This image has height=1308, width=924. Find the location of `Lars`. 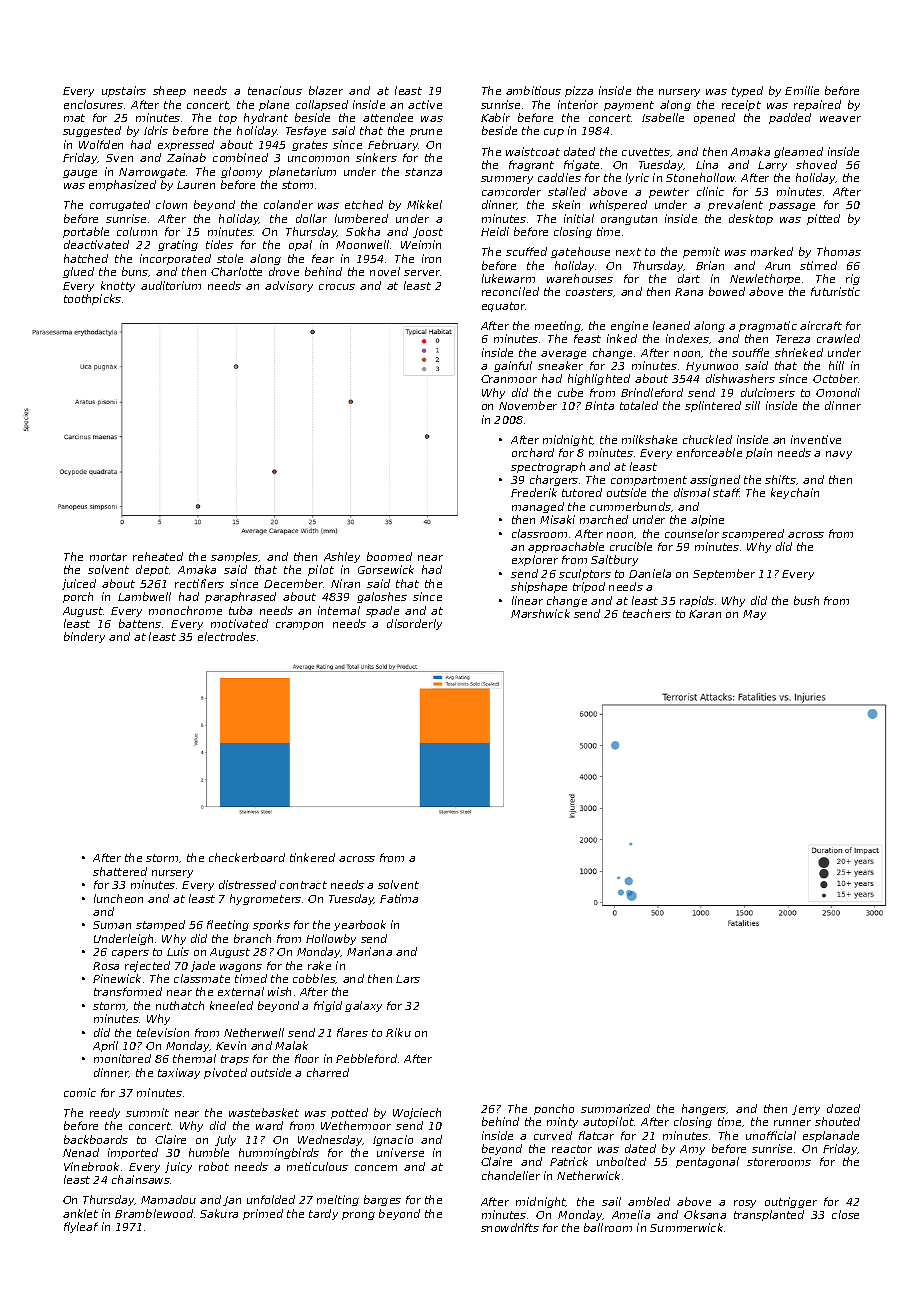

Lars is located at coordinates (408, 979).
